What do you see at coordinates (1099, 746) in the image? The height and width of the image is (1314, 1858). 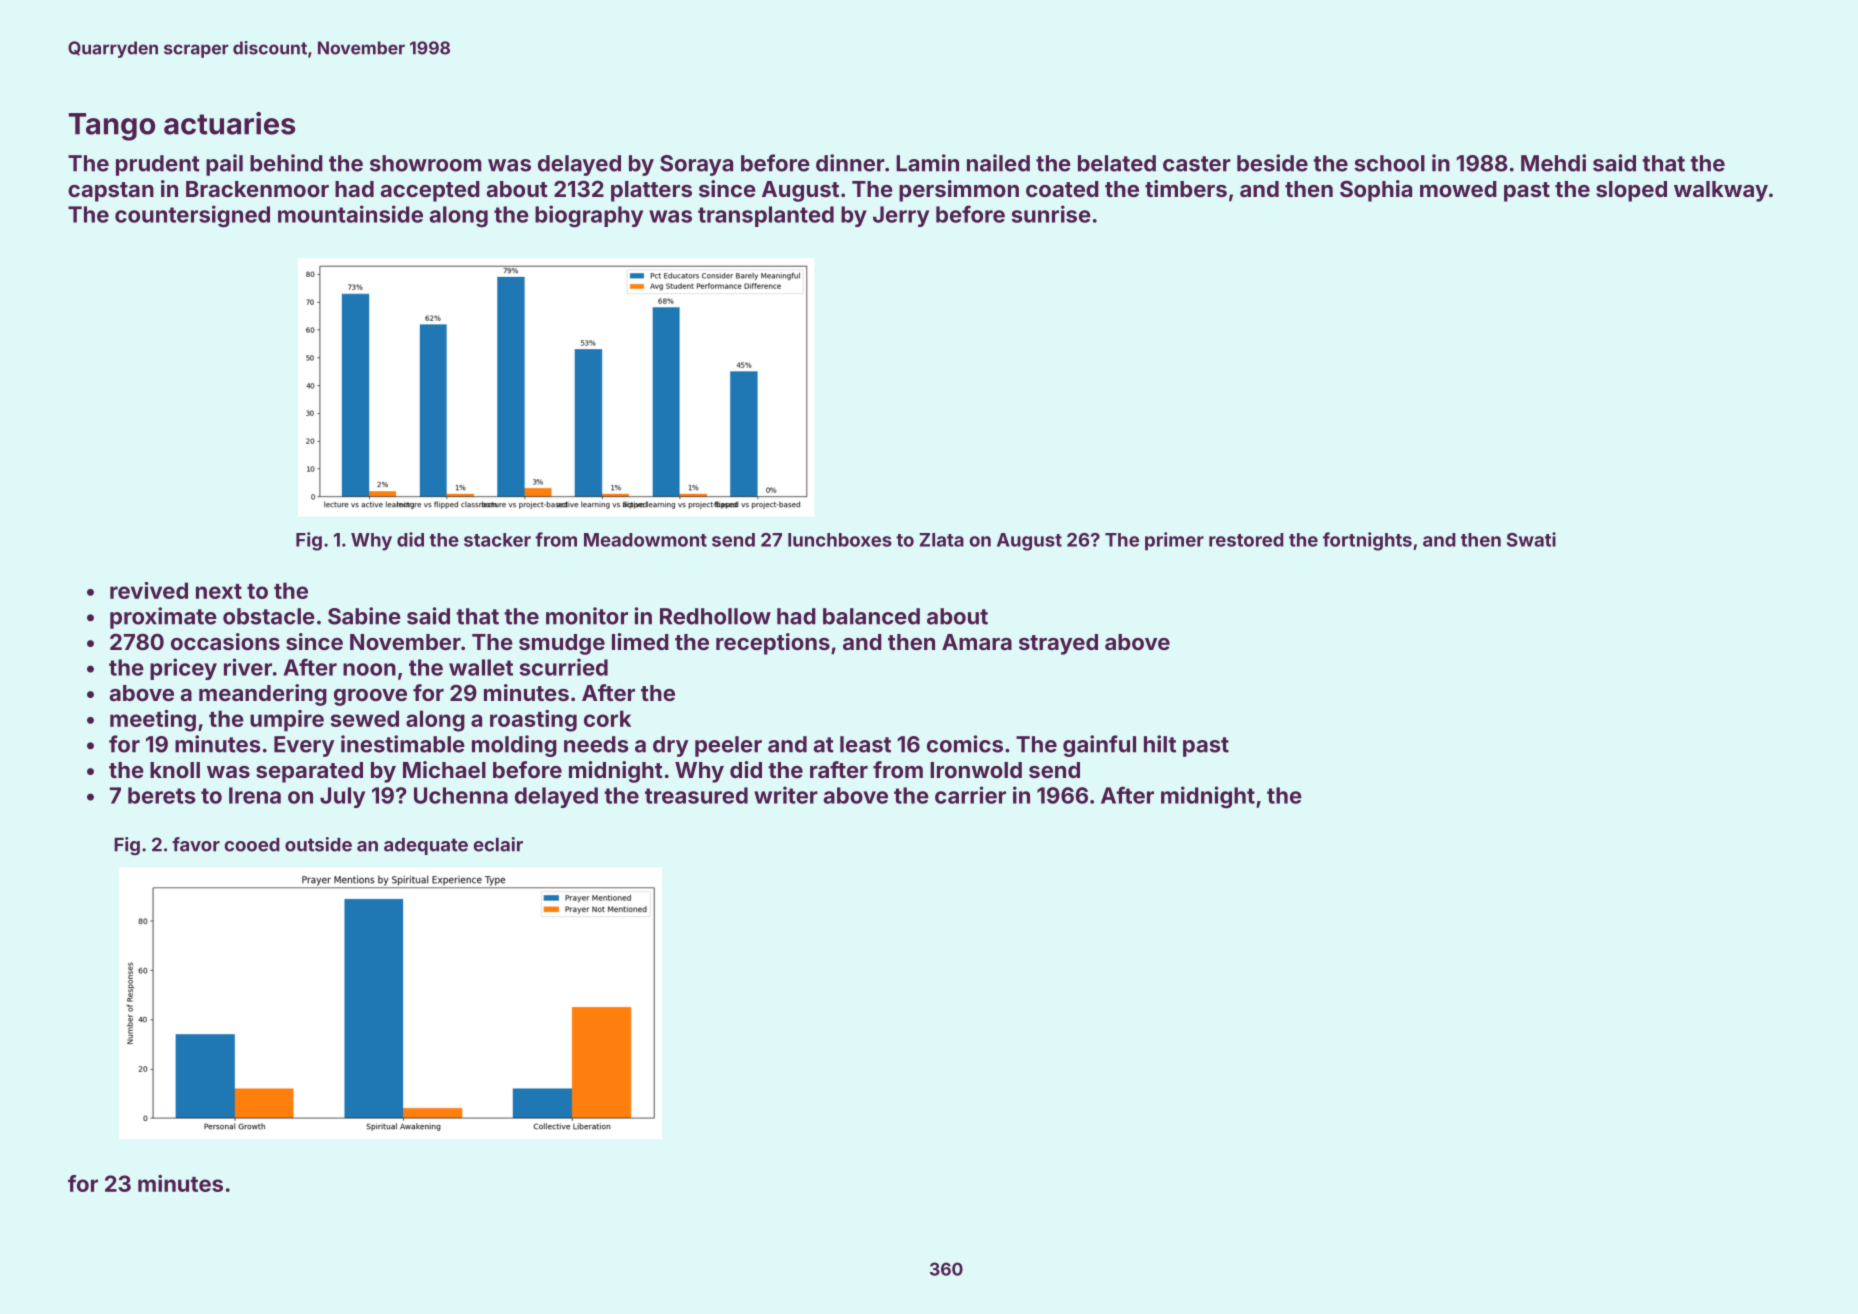 I see `gainful` at bounding box center [1099, 746].
